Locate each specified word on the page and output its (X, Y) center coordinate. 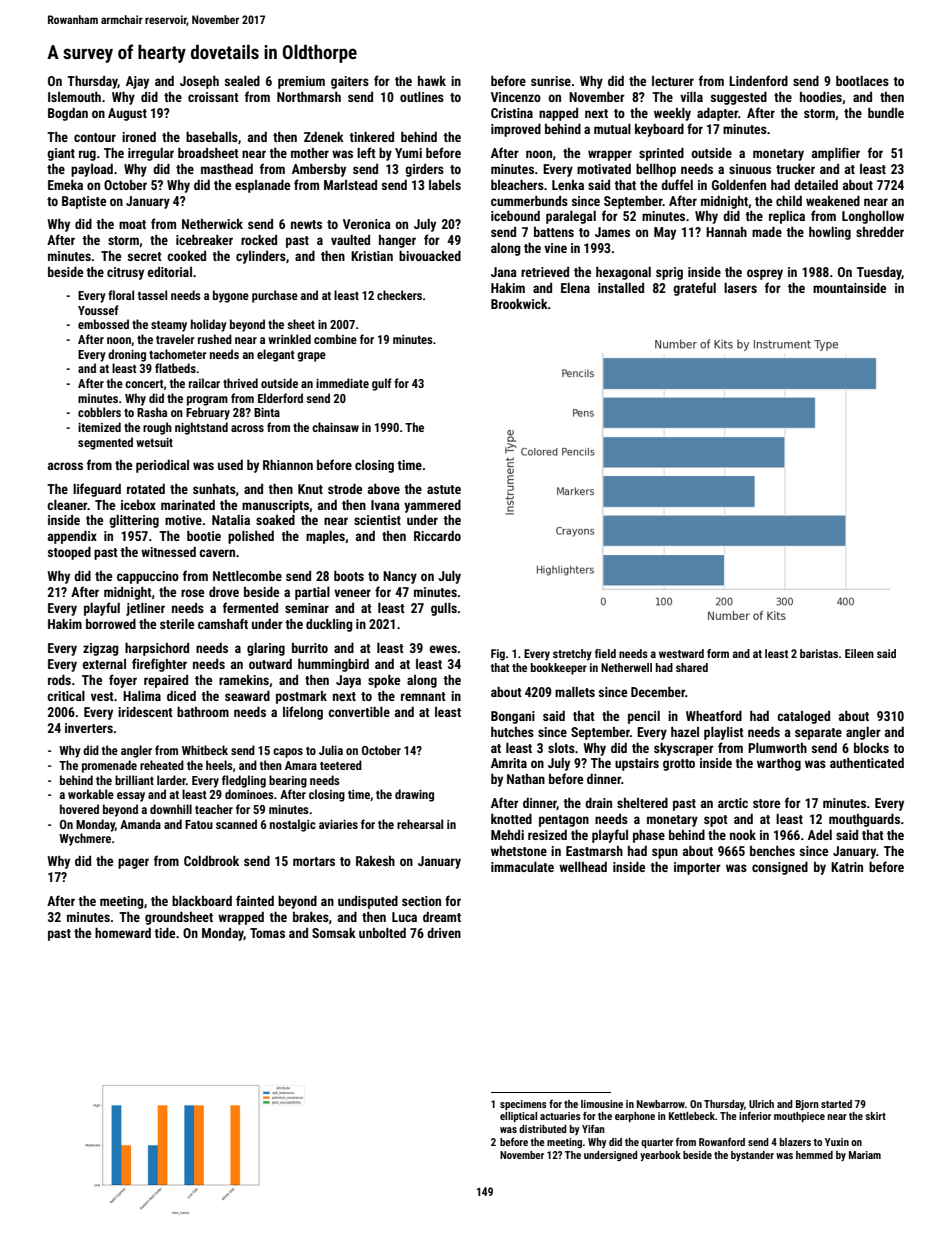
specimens (523, 1105)
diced (181, 696)
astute (444, 489)
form (718, 653)
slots (561, 748)
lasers (740, 288)
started (836, 1104)
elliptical (518, 1117)
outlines (422, 97)
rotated (146, 489)
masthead (227, 169)
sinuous (750, 169)
